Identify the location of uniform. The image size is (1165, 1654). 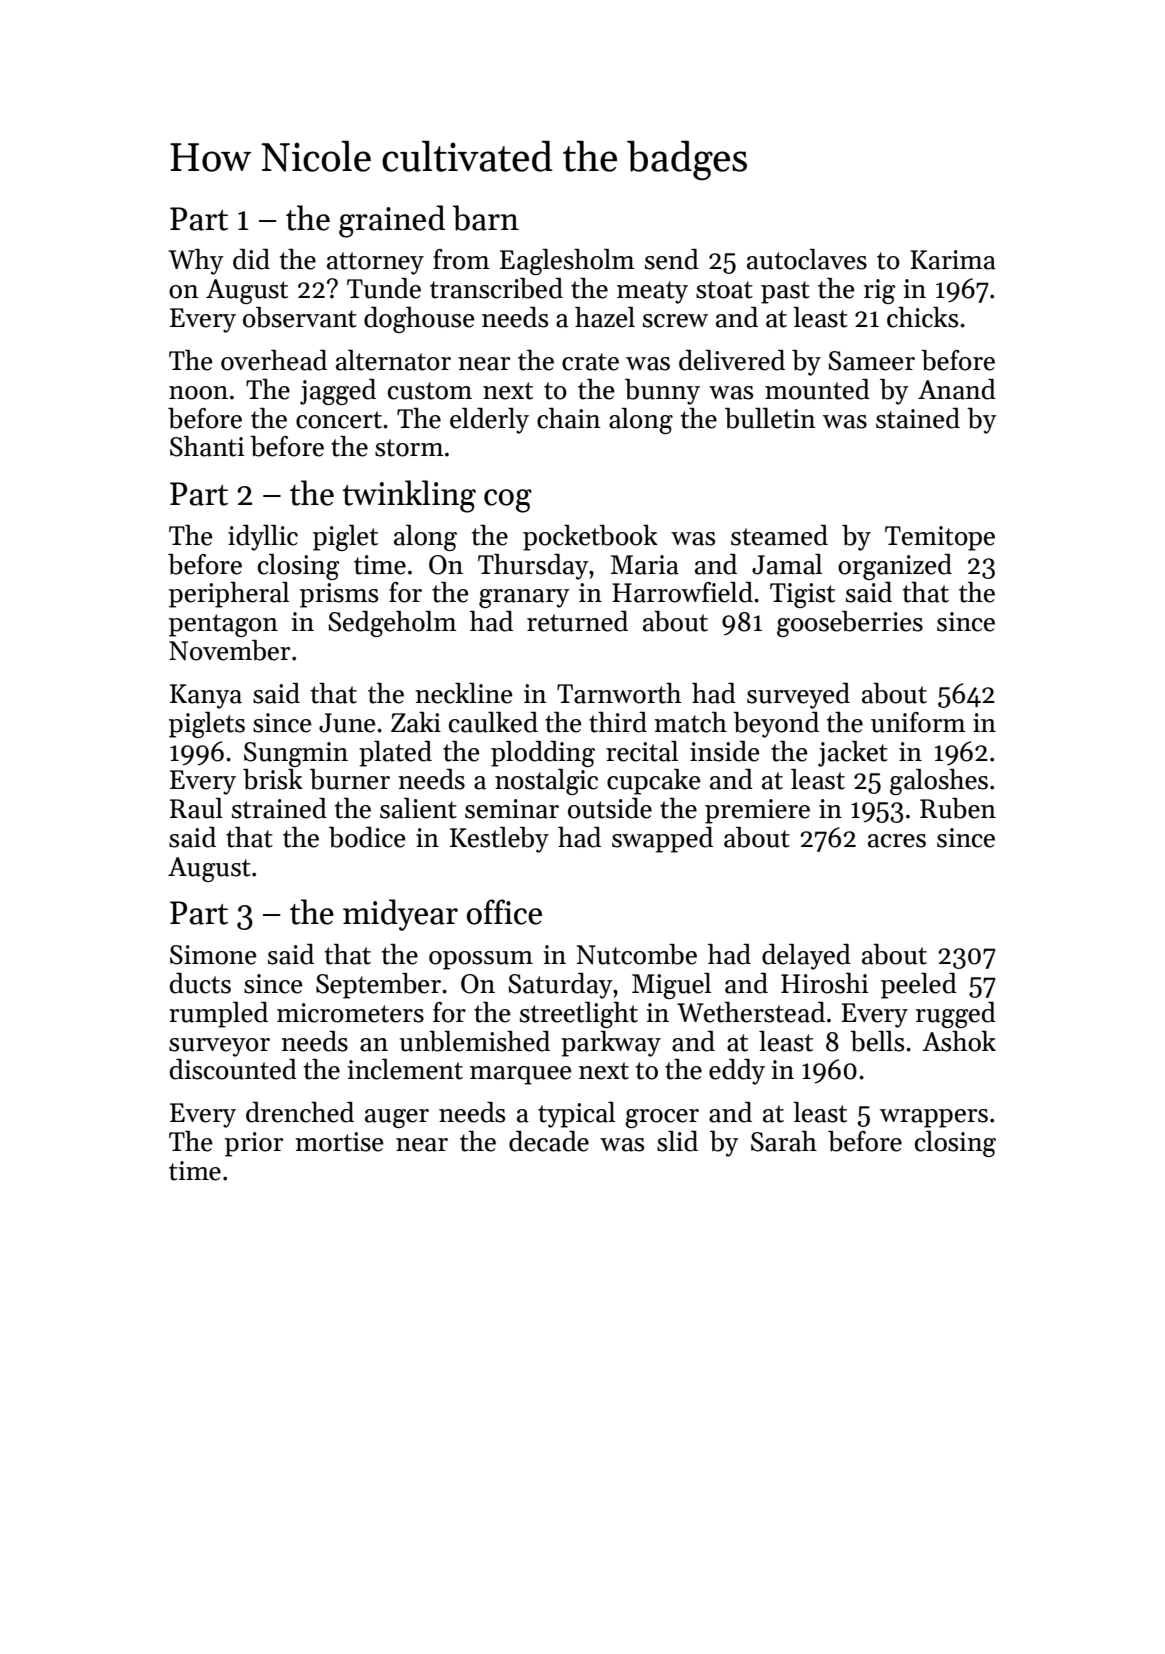
(918, 722).
